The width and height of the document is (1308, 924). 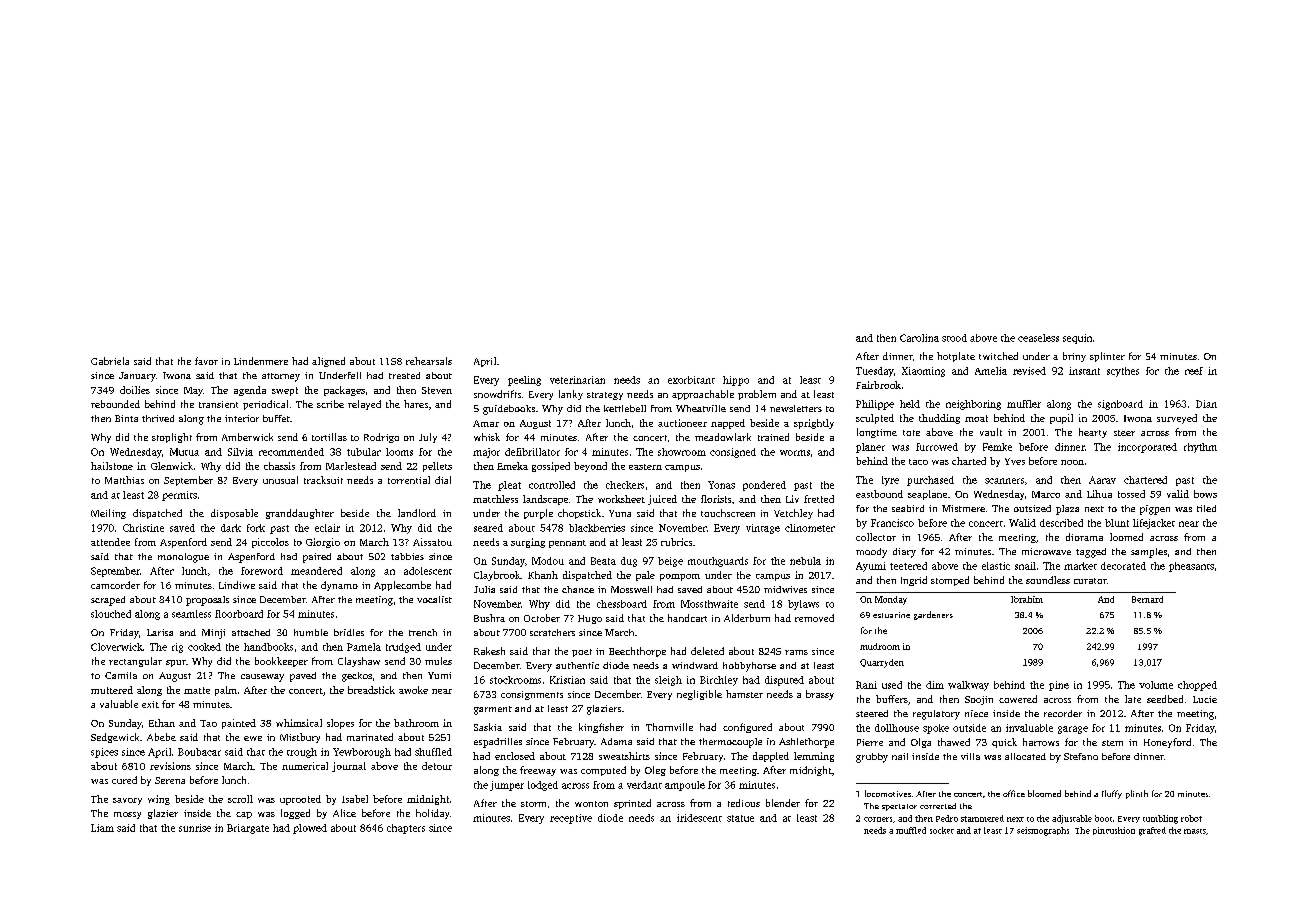 What do you see at coordinates (919, 338) in the document?
I see `Carolina` at bounding box center [919, 338].
